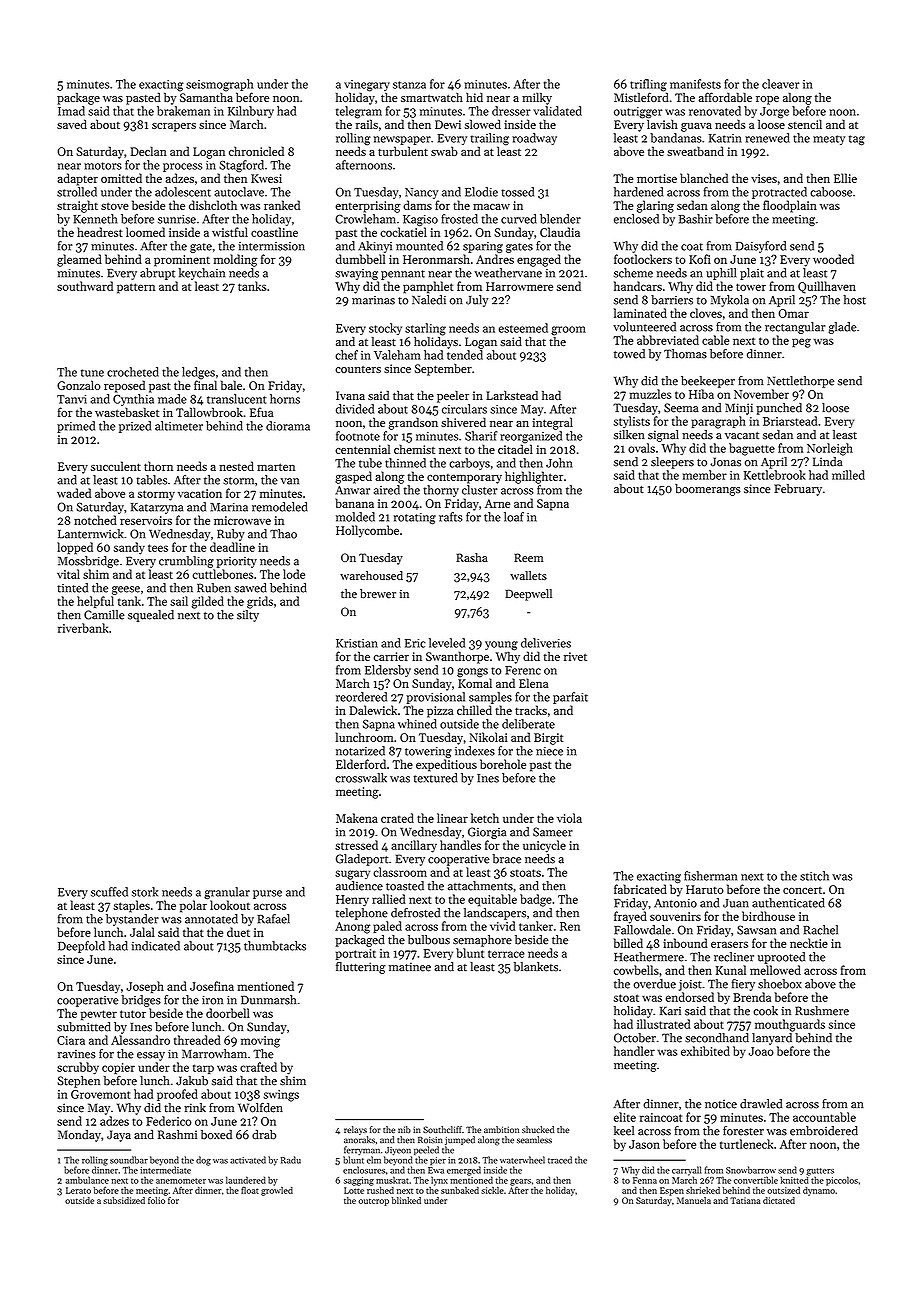 The height and width of the screenshot is (1308, 924). Describe the element at coordinates (378, 594) in the screenshot. I see `brewer` at that location.
